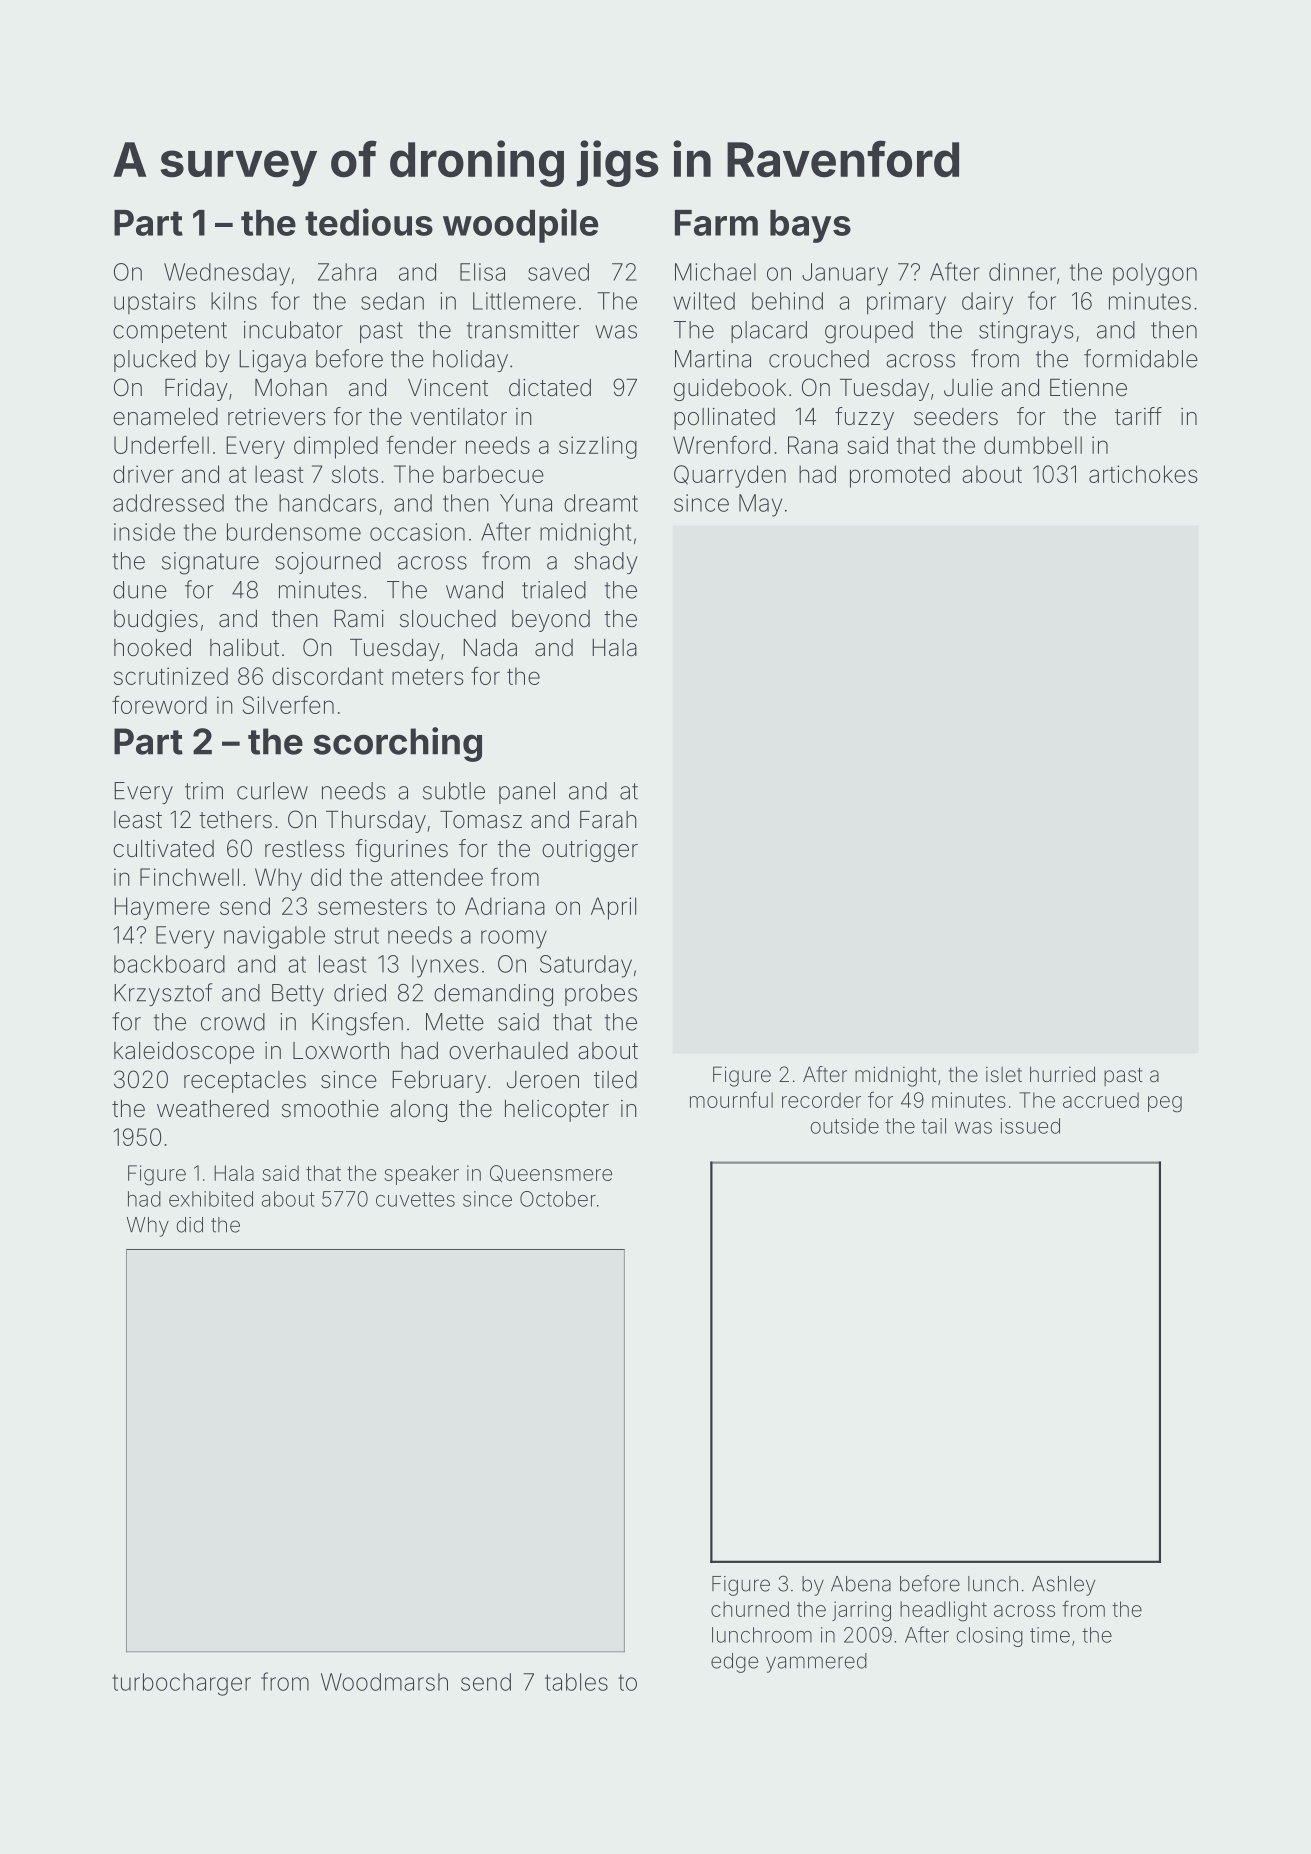  Describe the element at coordinates (181, 1684) in the page. I see `turbocharger` at that location.
